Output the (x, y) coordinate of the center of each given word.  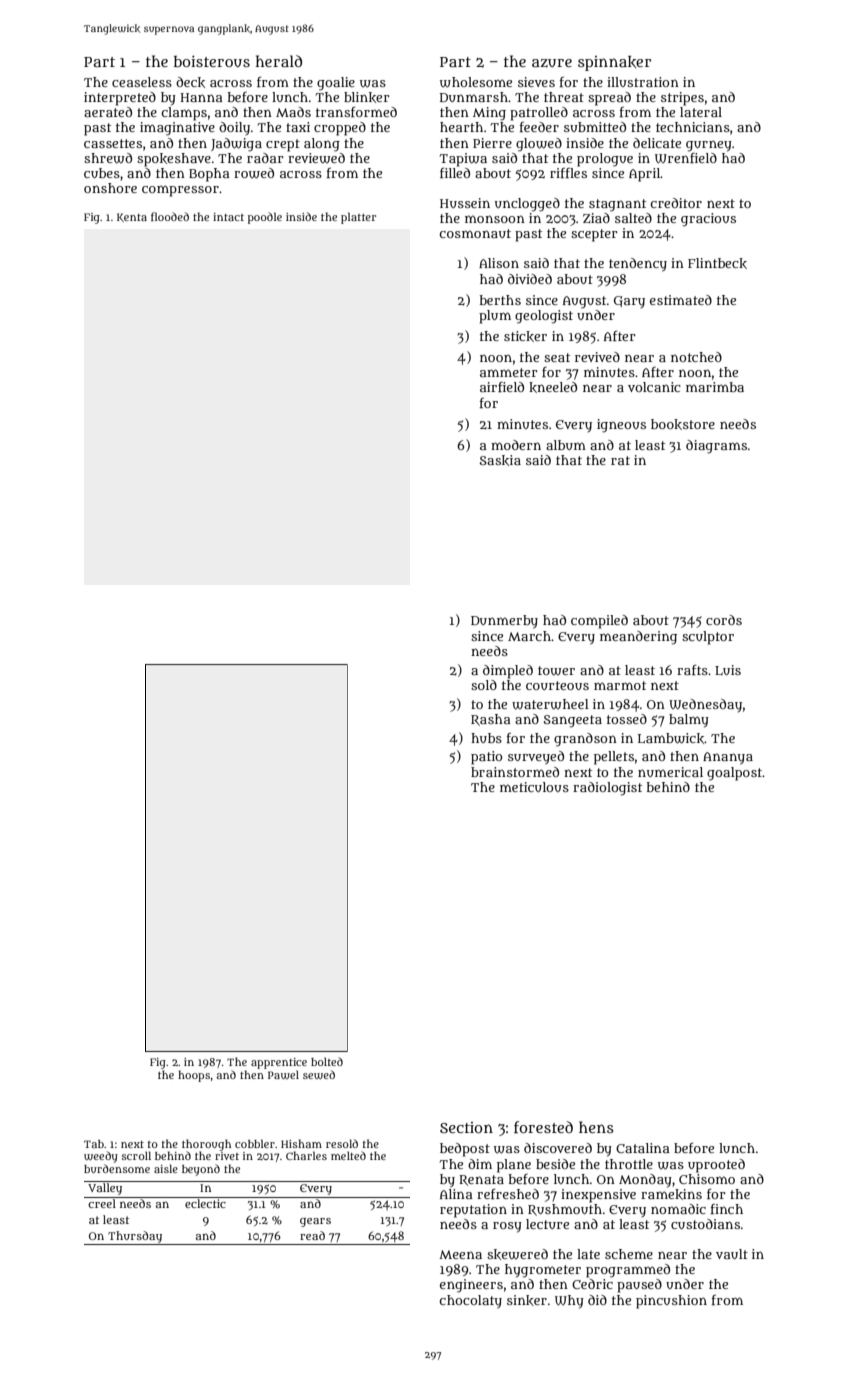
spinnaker (614, 63)
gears (315, 1222)
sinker (527, 1300)
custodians (705, 1224)
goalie (336, 84)
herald (278, 61)
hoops (194, 1076)
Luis (728, 670)
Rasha (491, 720)
